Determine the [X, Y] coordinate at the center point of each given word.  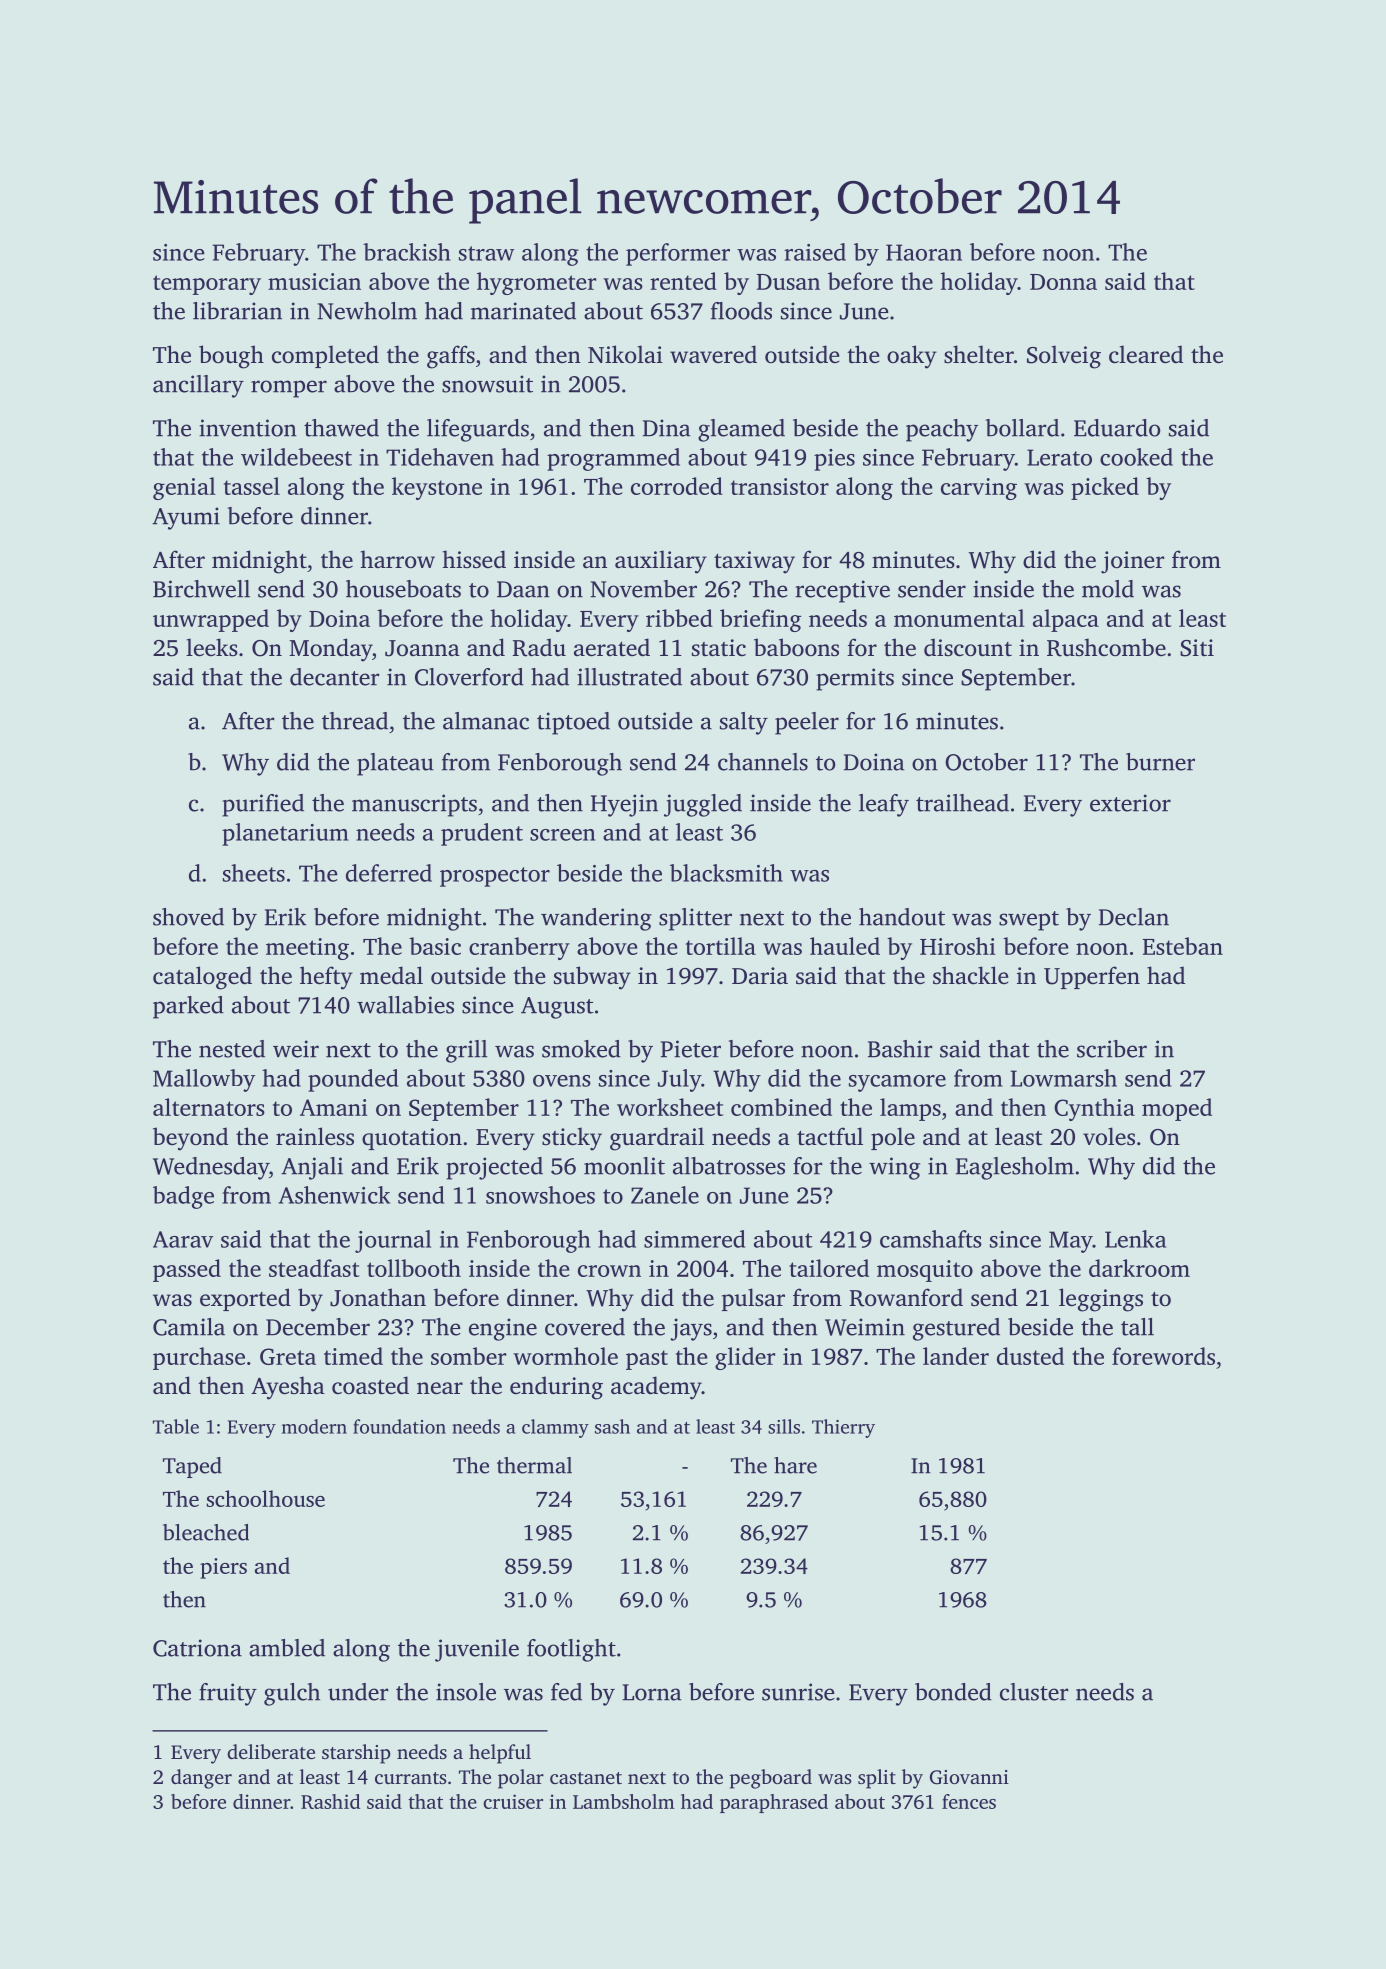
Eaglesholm [1015, 1168]
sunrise [798, 1692]
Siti [1197, 648]
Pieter [691, 1049]
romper [289, 389]
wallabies [405, 1005]
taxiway [754, 562]
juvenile [477, 1650]
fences [969, 1801]
